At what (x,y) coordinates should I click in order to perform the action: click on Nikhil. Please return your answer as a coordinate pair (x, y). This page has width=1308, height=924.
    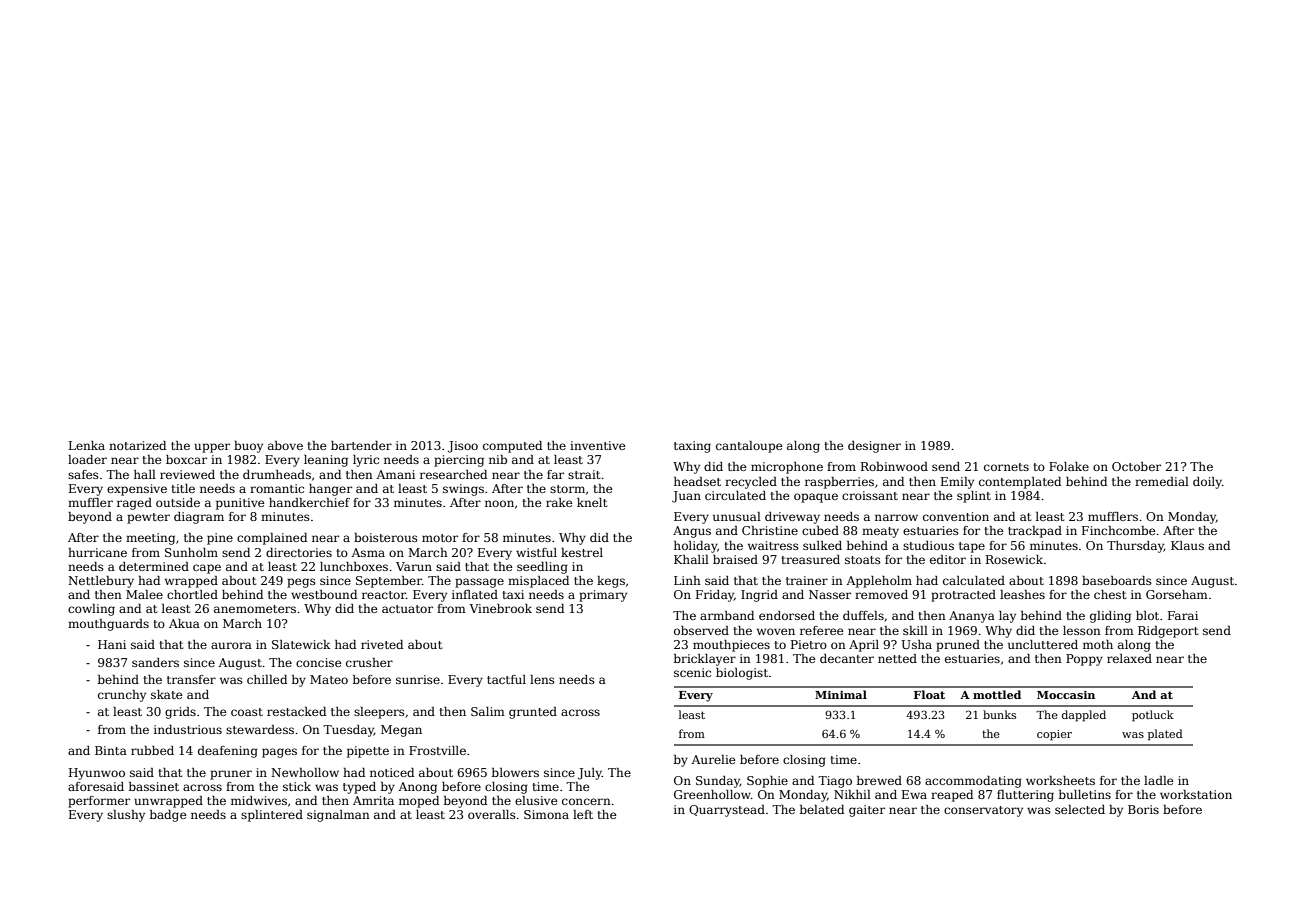
    Looking at the image, I should click on (852, 794).
